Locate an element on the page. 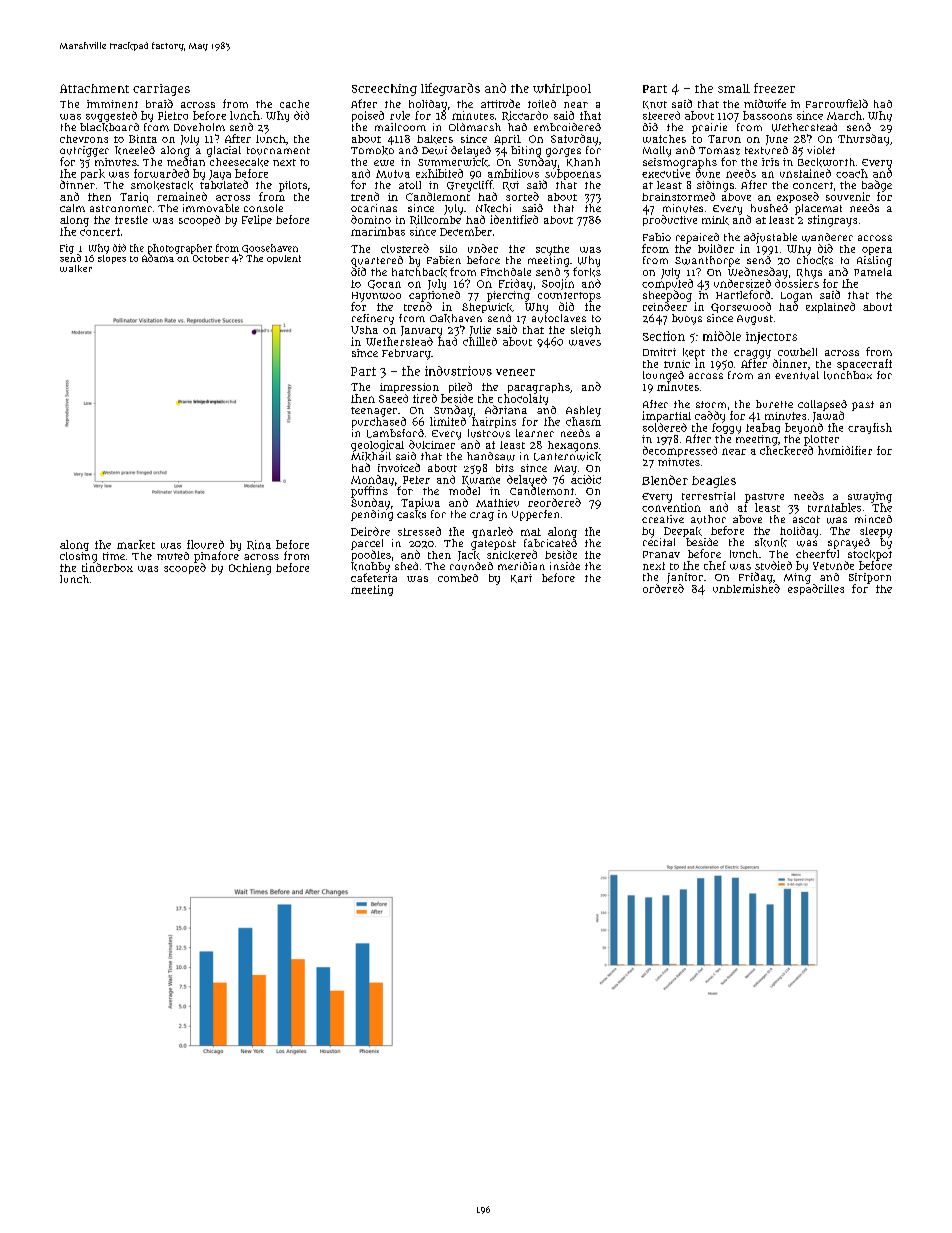 The height and width of the document is (1233, 952). dossiers is located at coordinates (797, 283).
